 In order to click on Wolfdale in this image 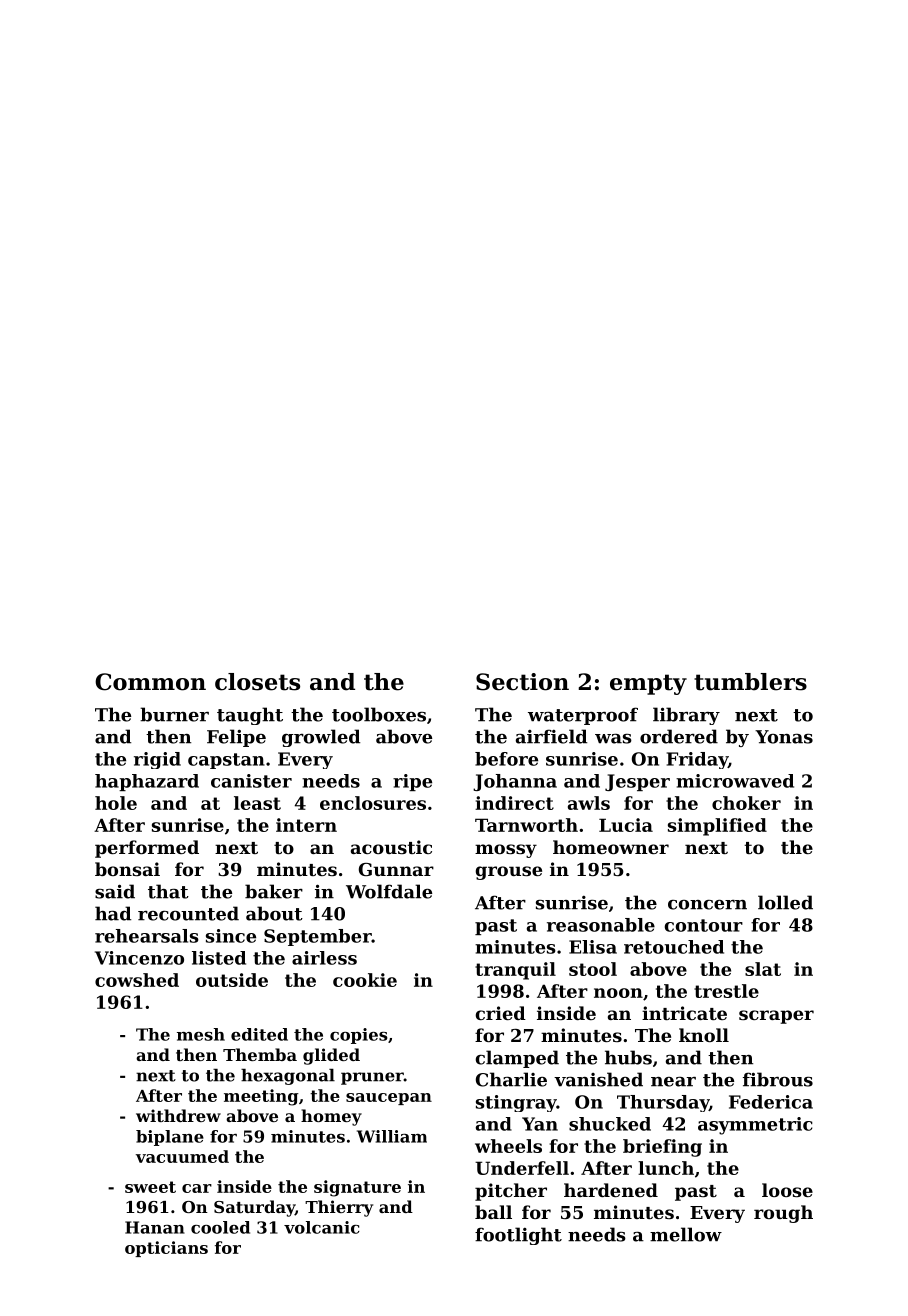, I will do `click(389, 891)`.
